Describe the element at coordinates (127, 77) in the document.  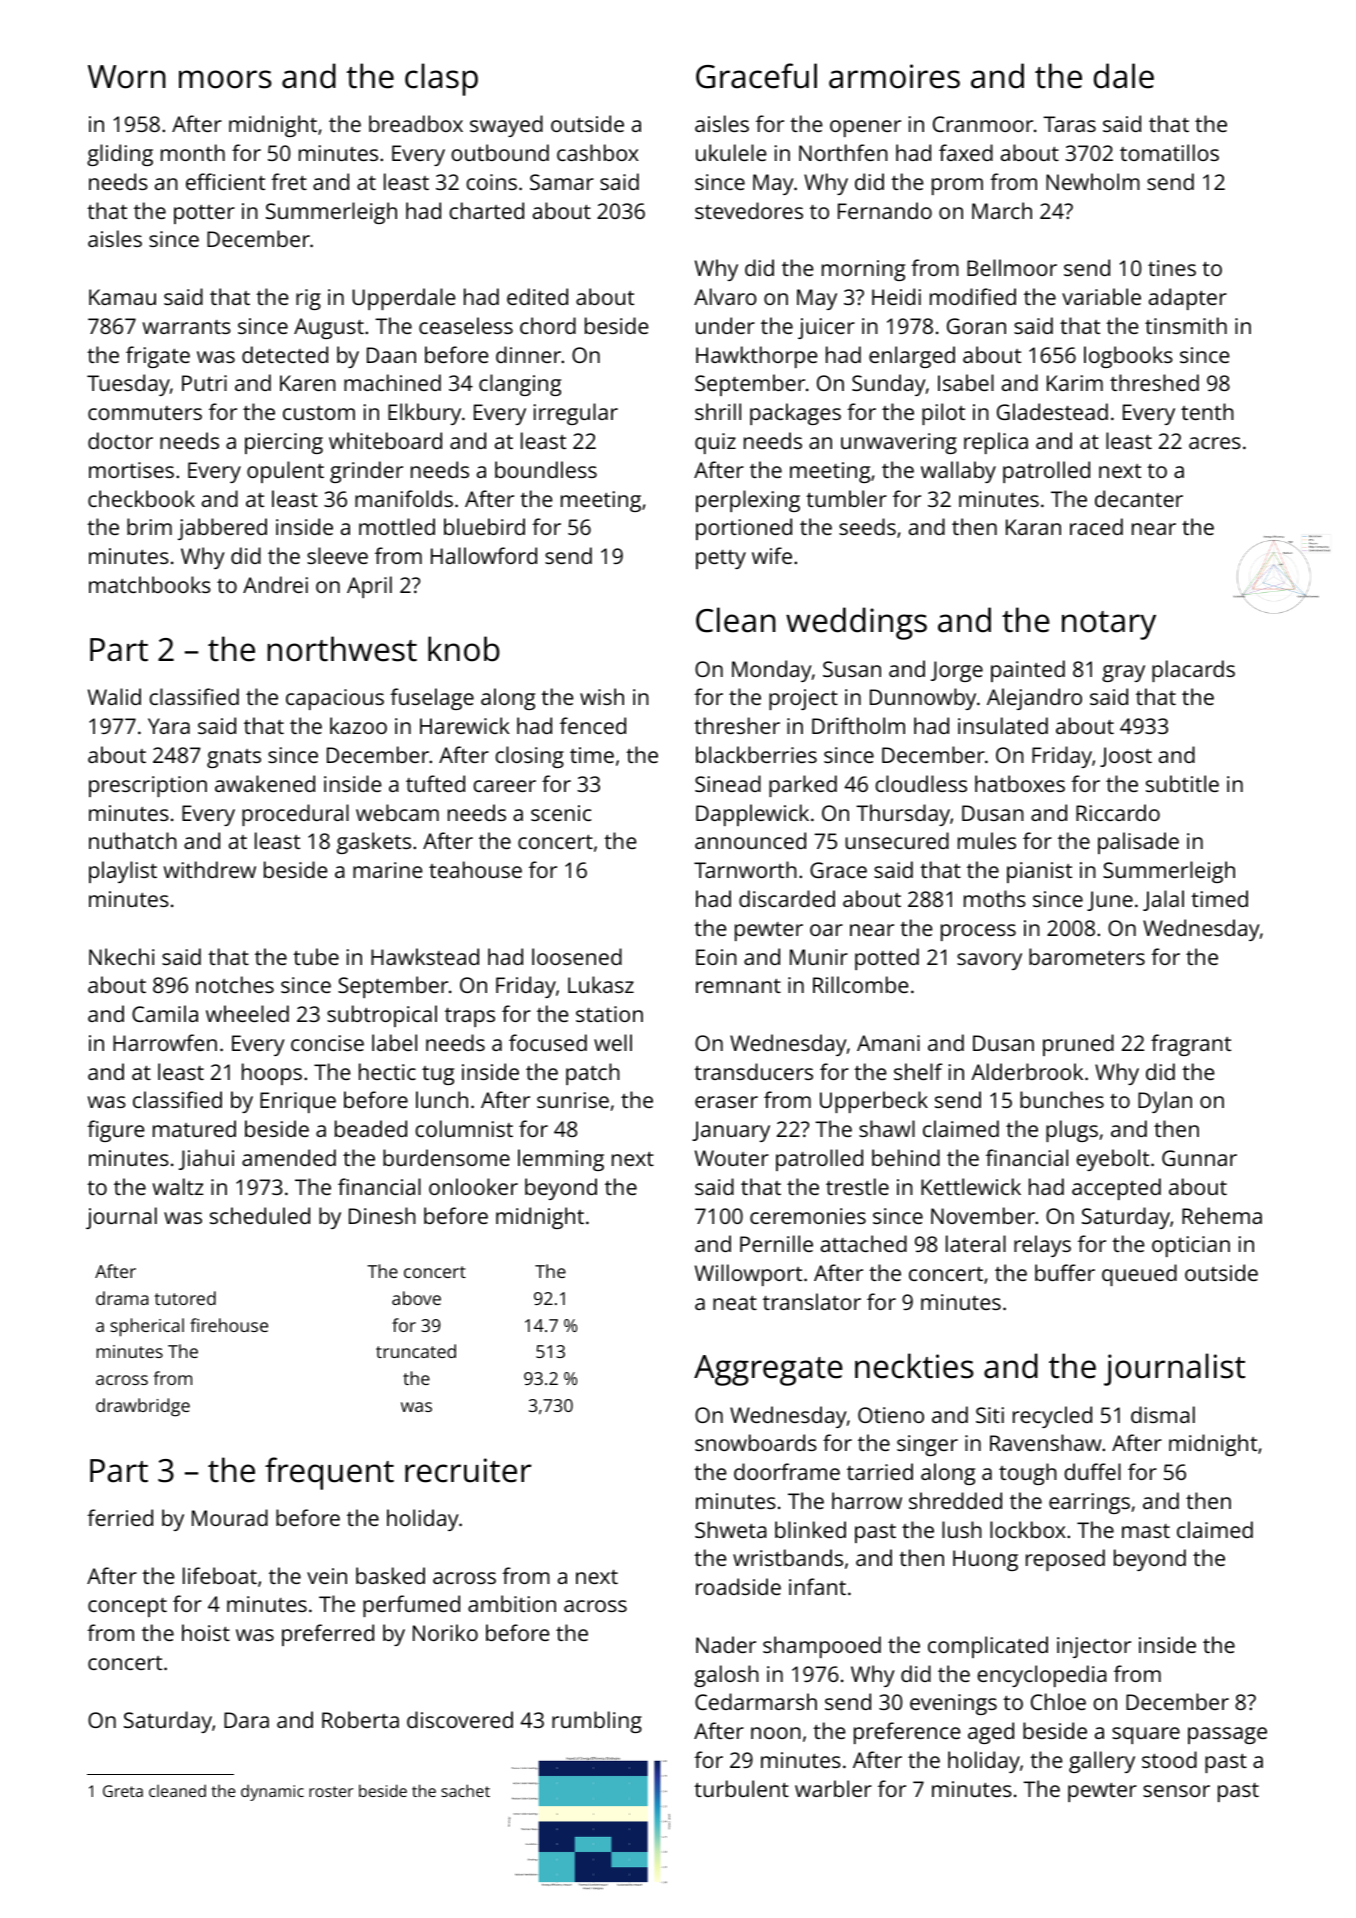
I see `Worn` at that location.
